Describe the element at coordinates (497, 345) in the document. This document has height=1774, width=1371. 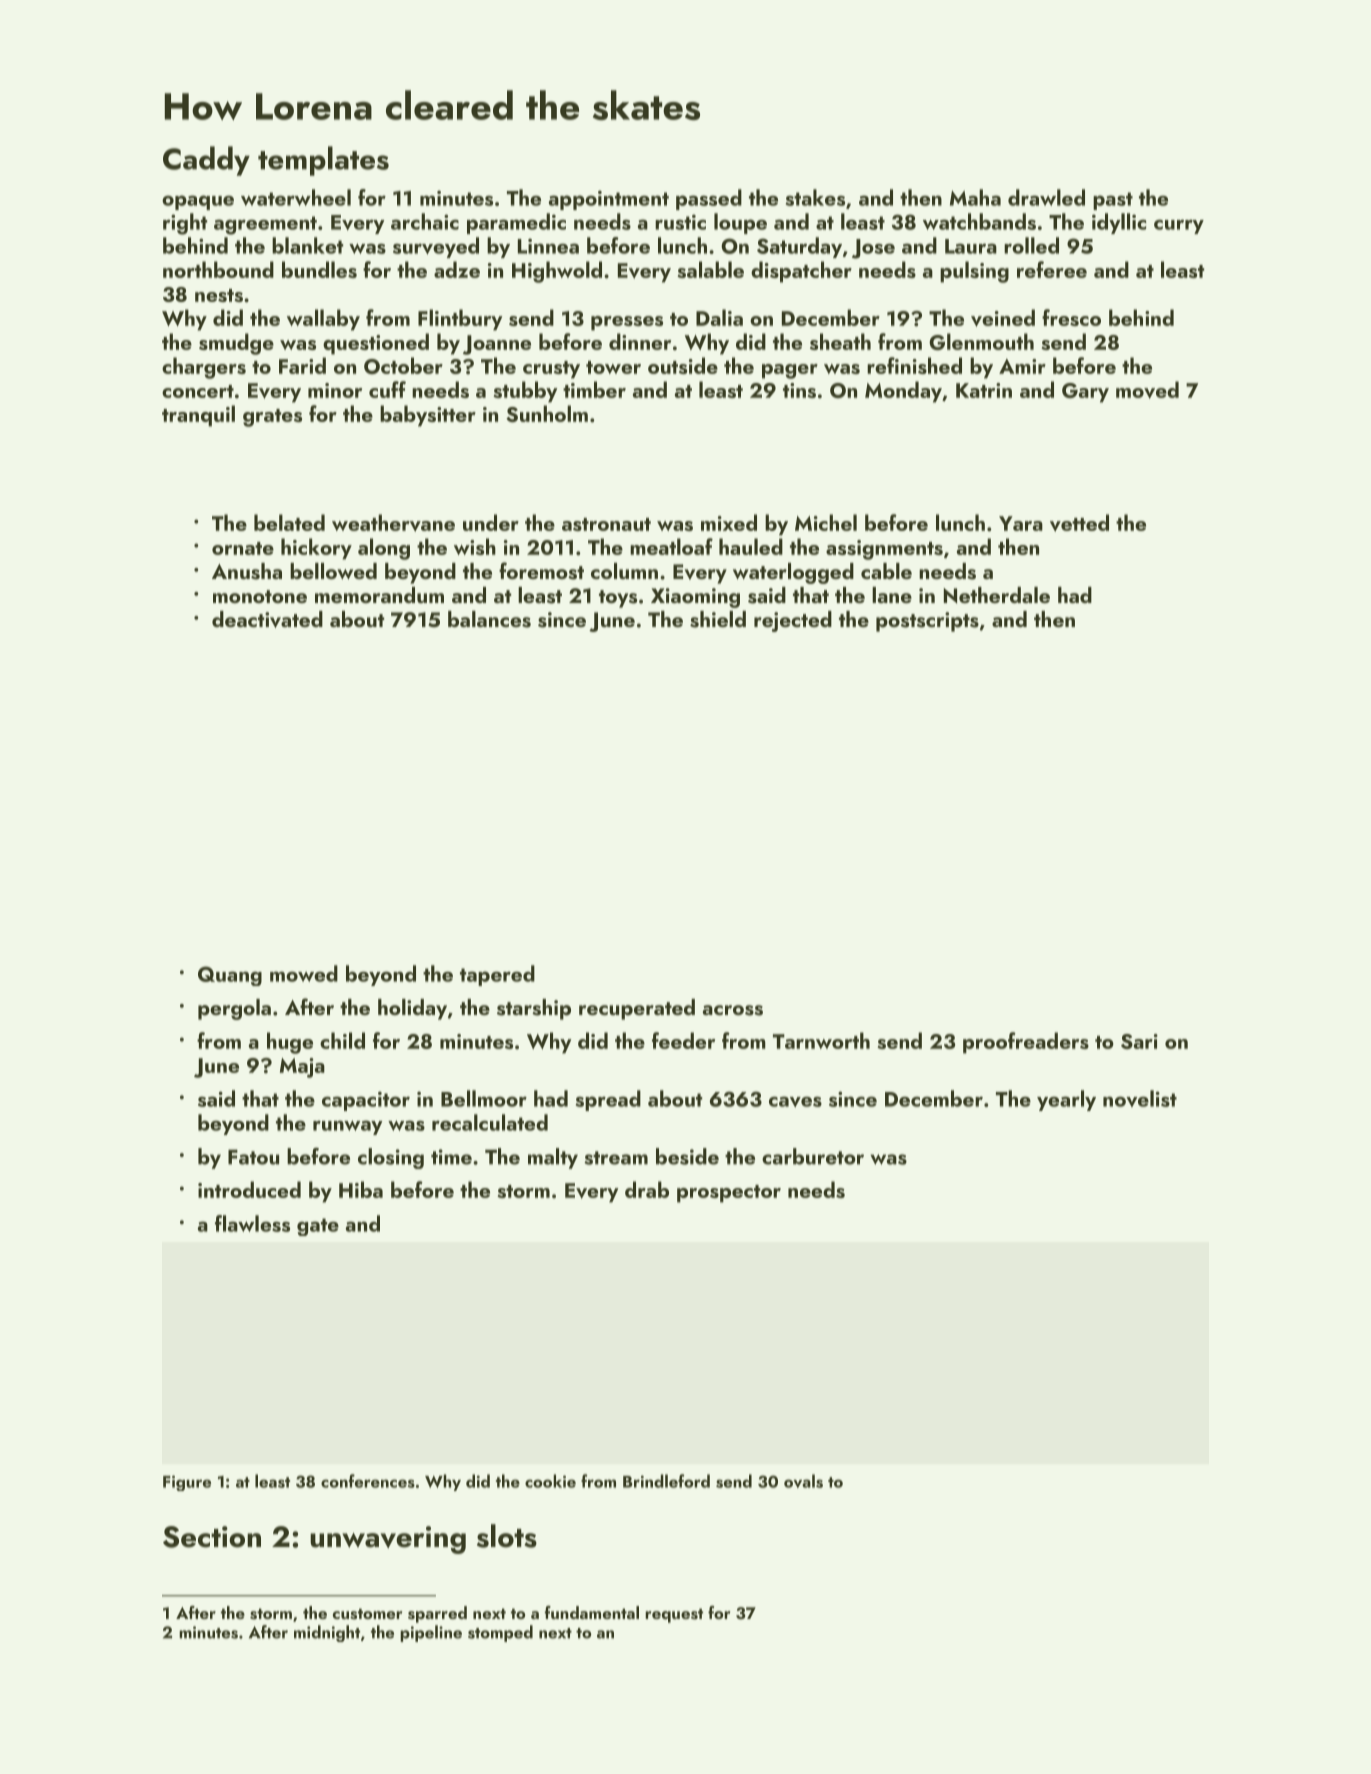
I see `Joanne` at that location.
